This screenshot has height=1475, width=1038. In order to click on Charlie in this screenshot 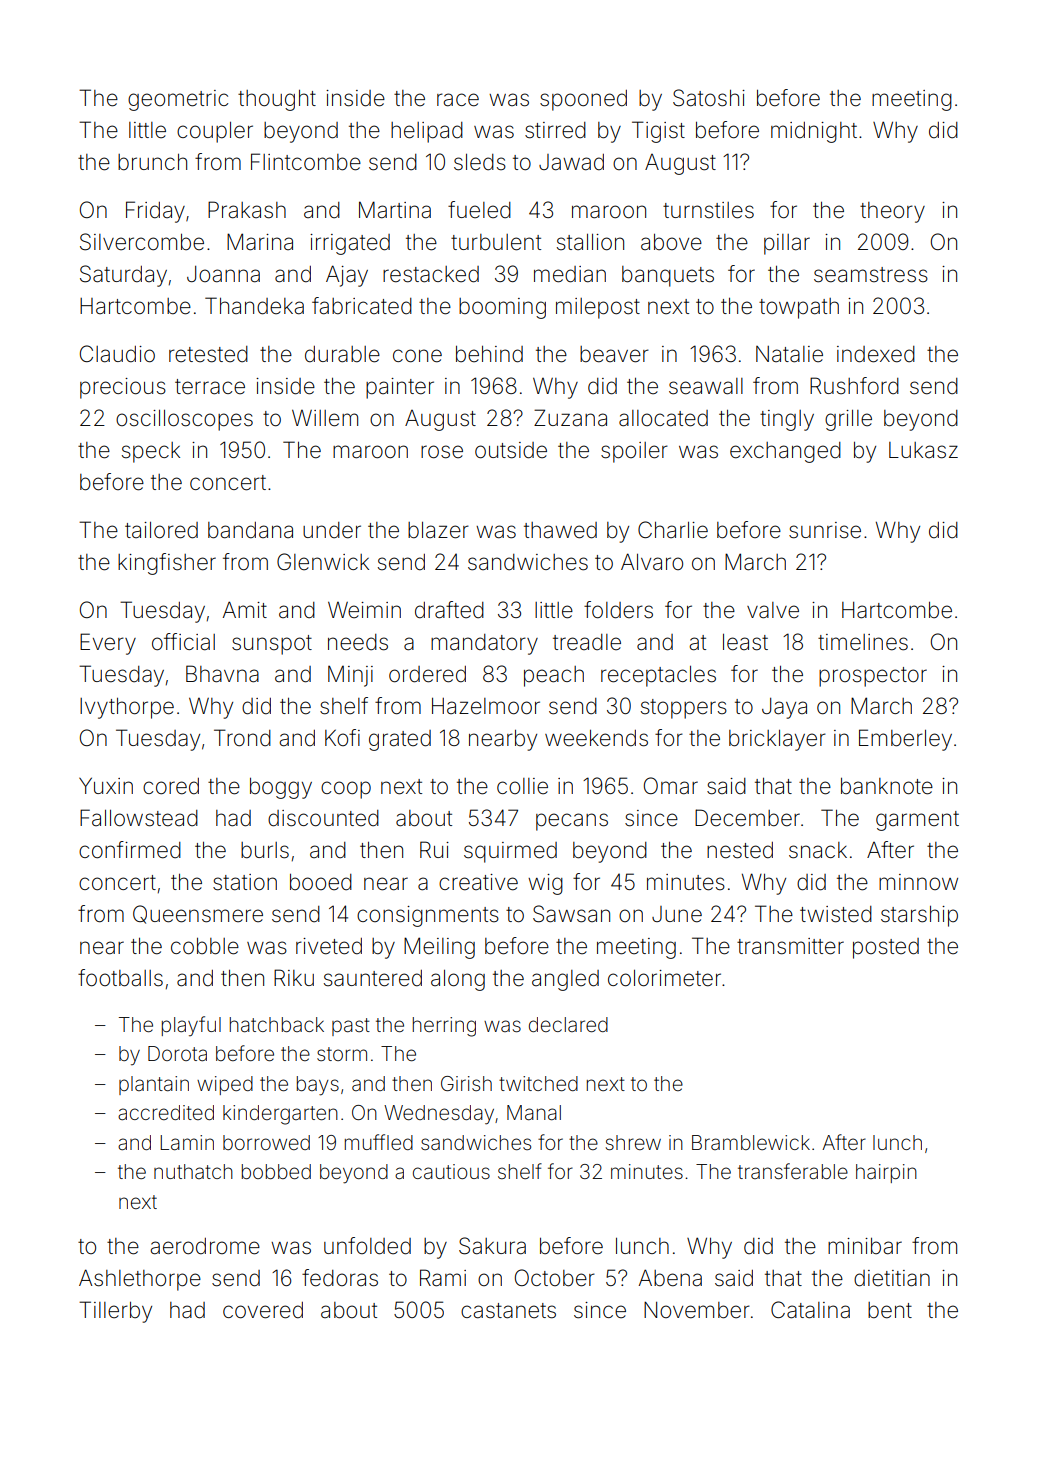, I will do `click(673, 530)`.
